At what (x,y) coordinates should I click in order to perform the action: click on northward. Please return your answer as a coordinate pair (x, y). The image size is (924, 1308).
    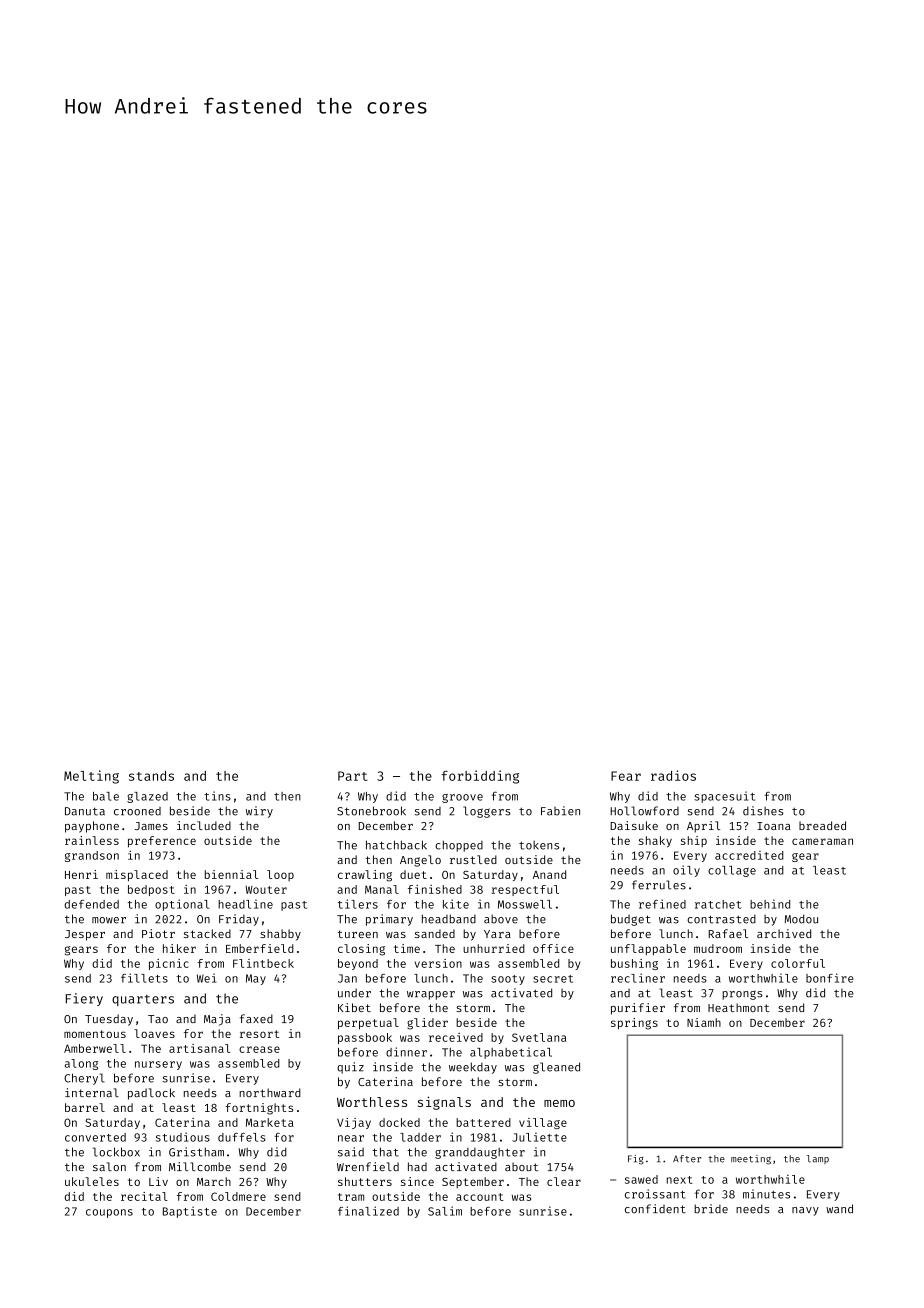
    Looking at the image, I should click on (270, 1092).
